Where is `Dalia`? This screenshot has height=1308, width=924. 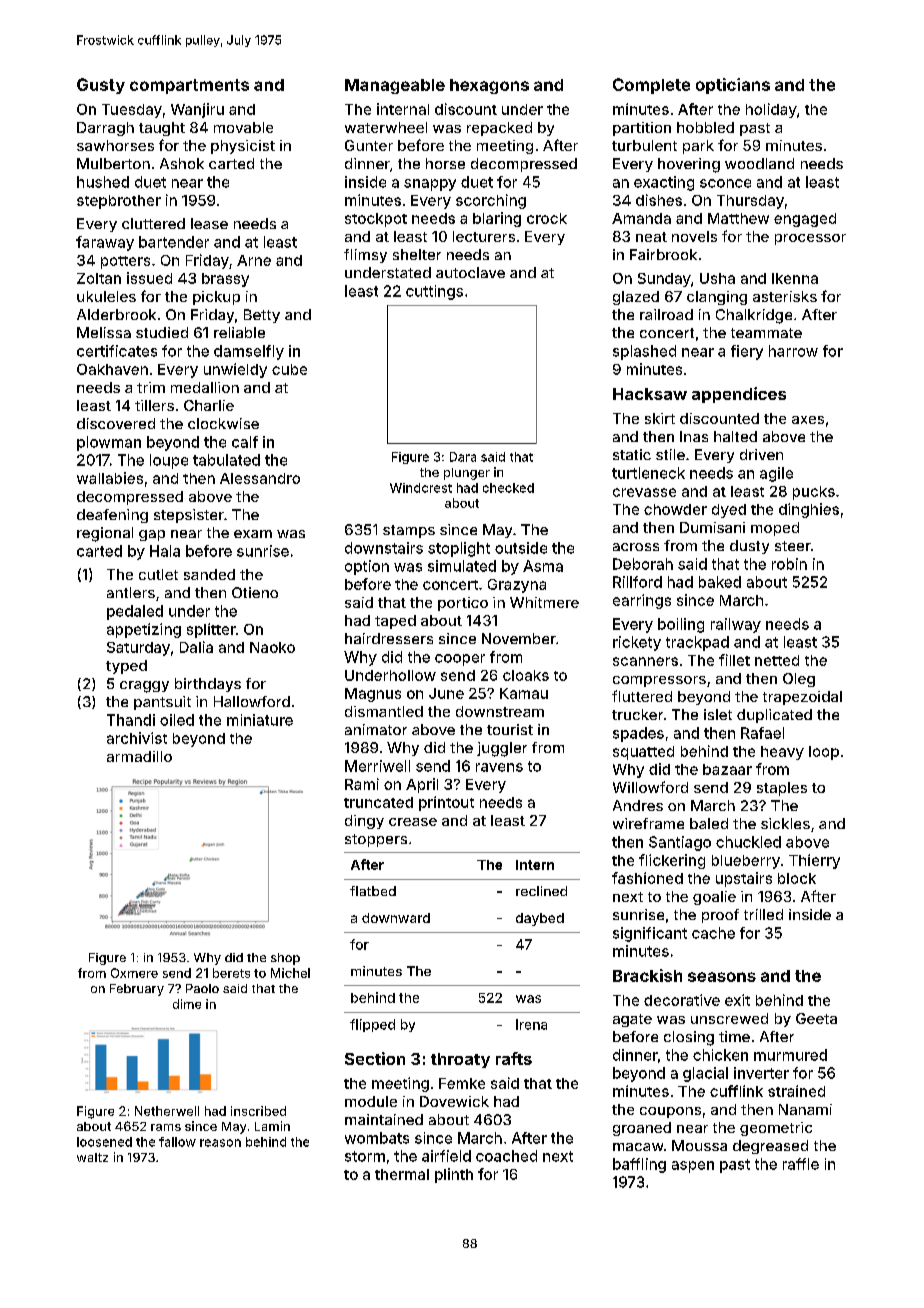 Dalia is located at coordinates (196, 647).
